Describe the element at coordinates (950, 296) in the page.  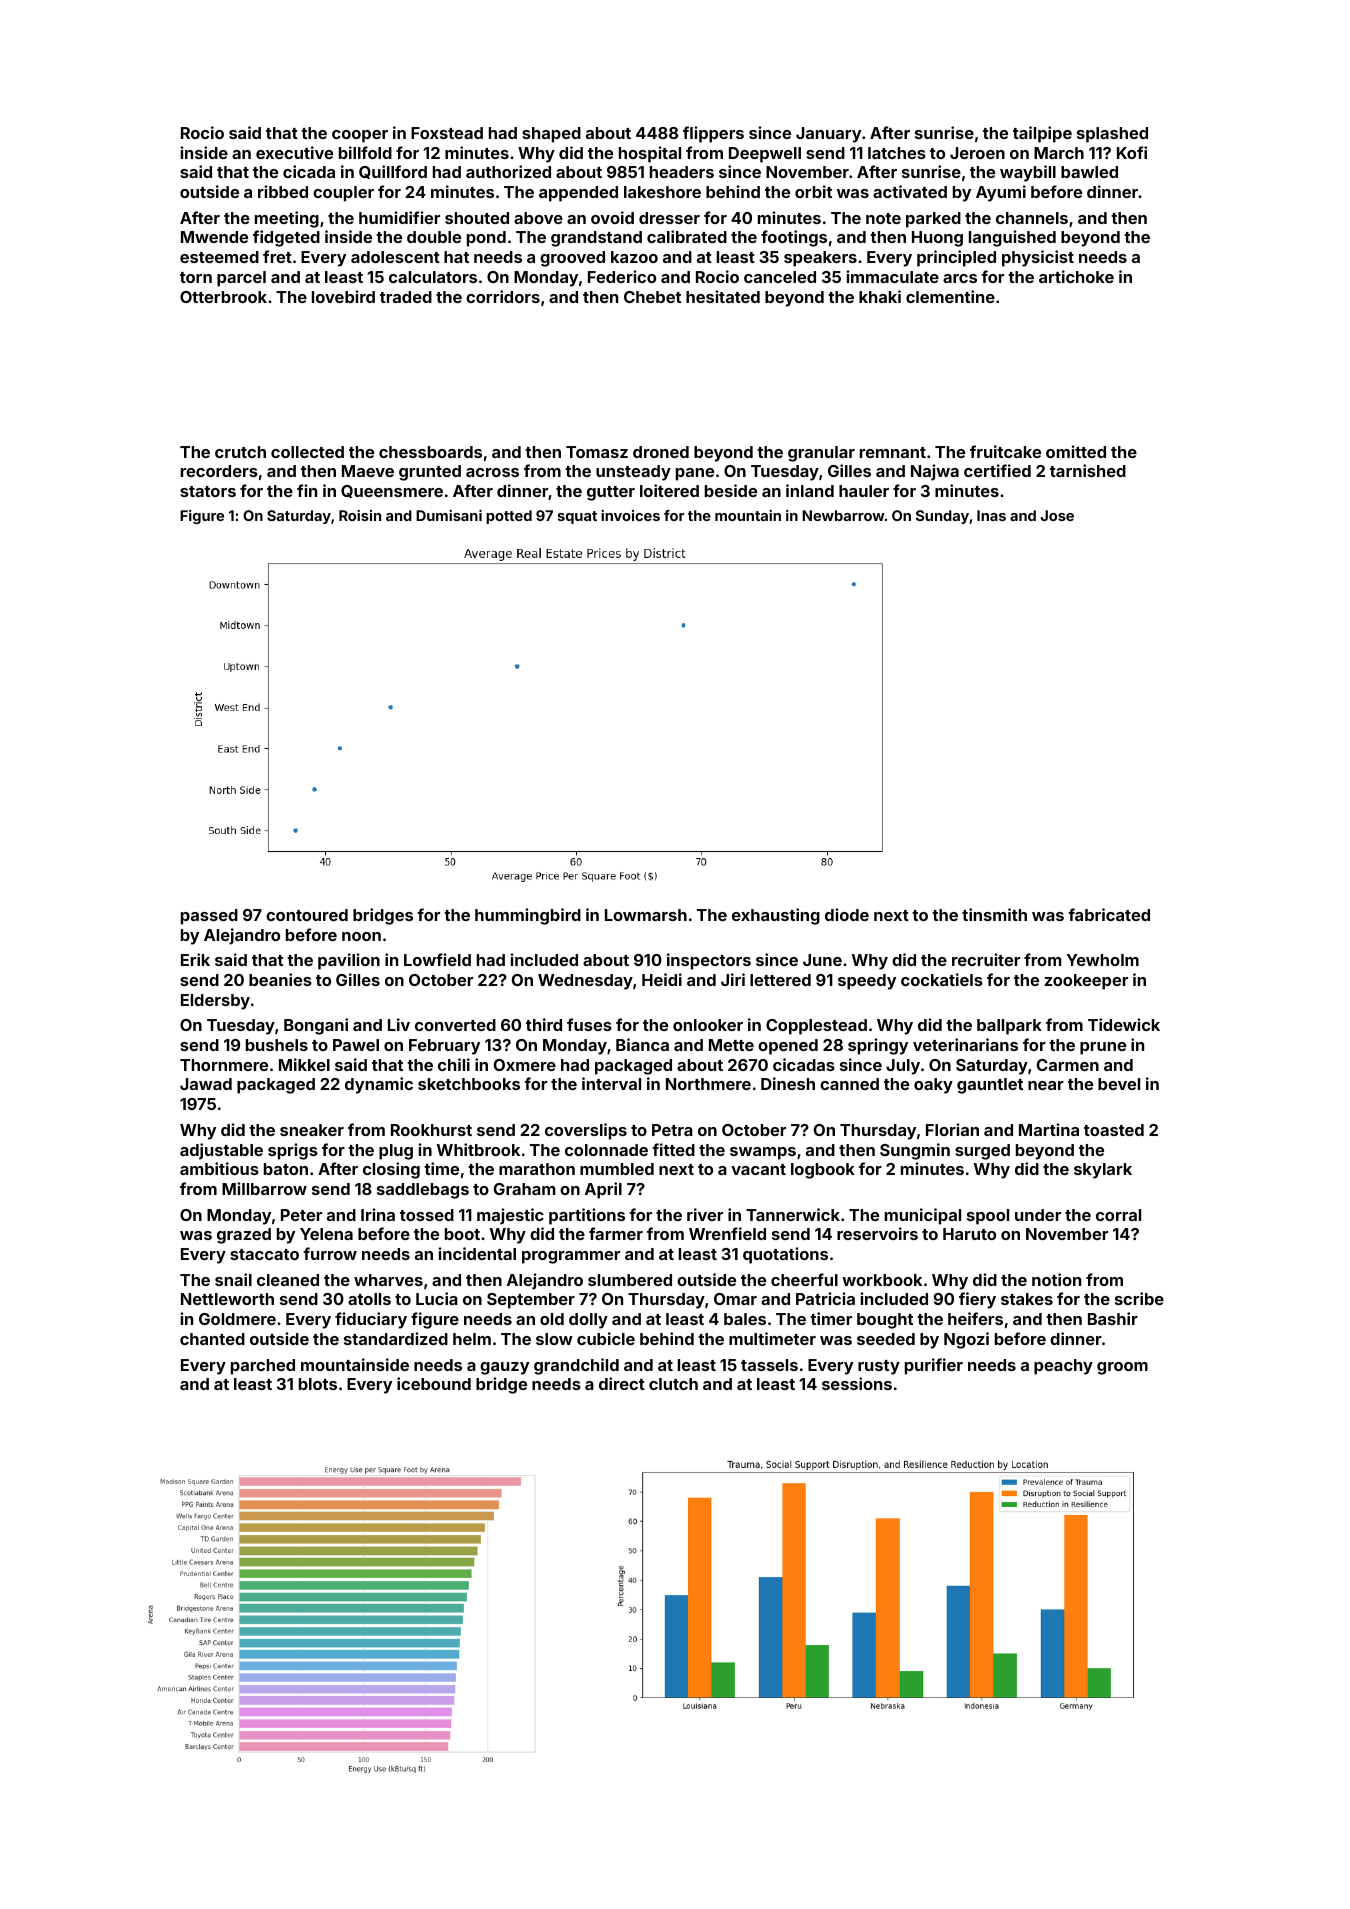
I see `clementine` at that location.
